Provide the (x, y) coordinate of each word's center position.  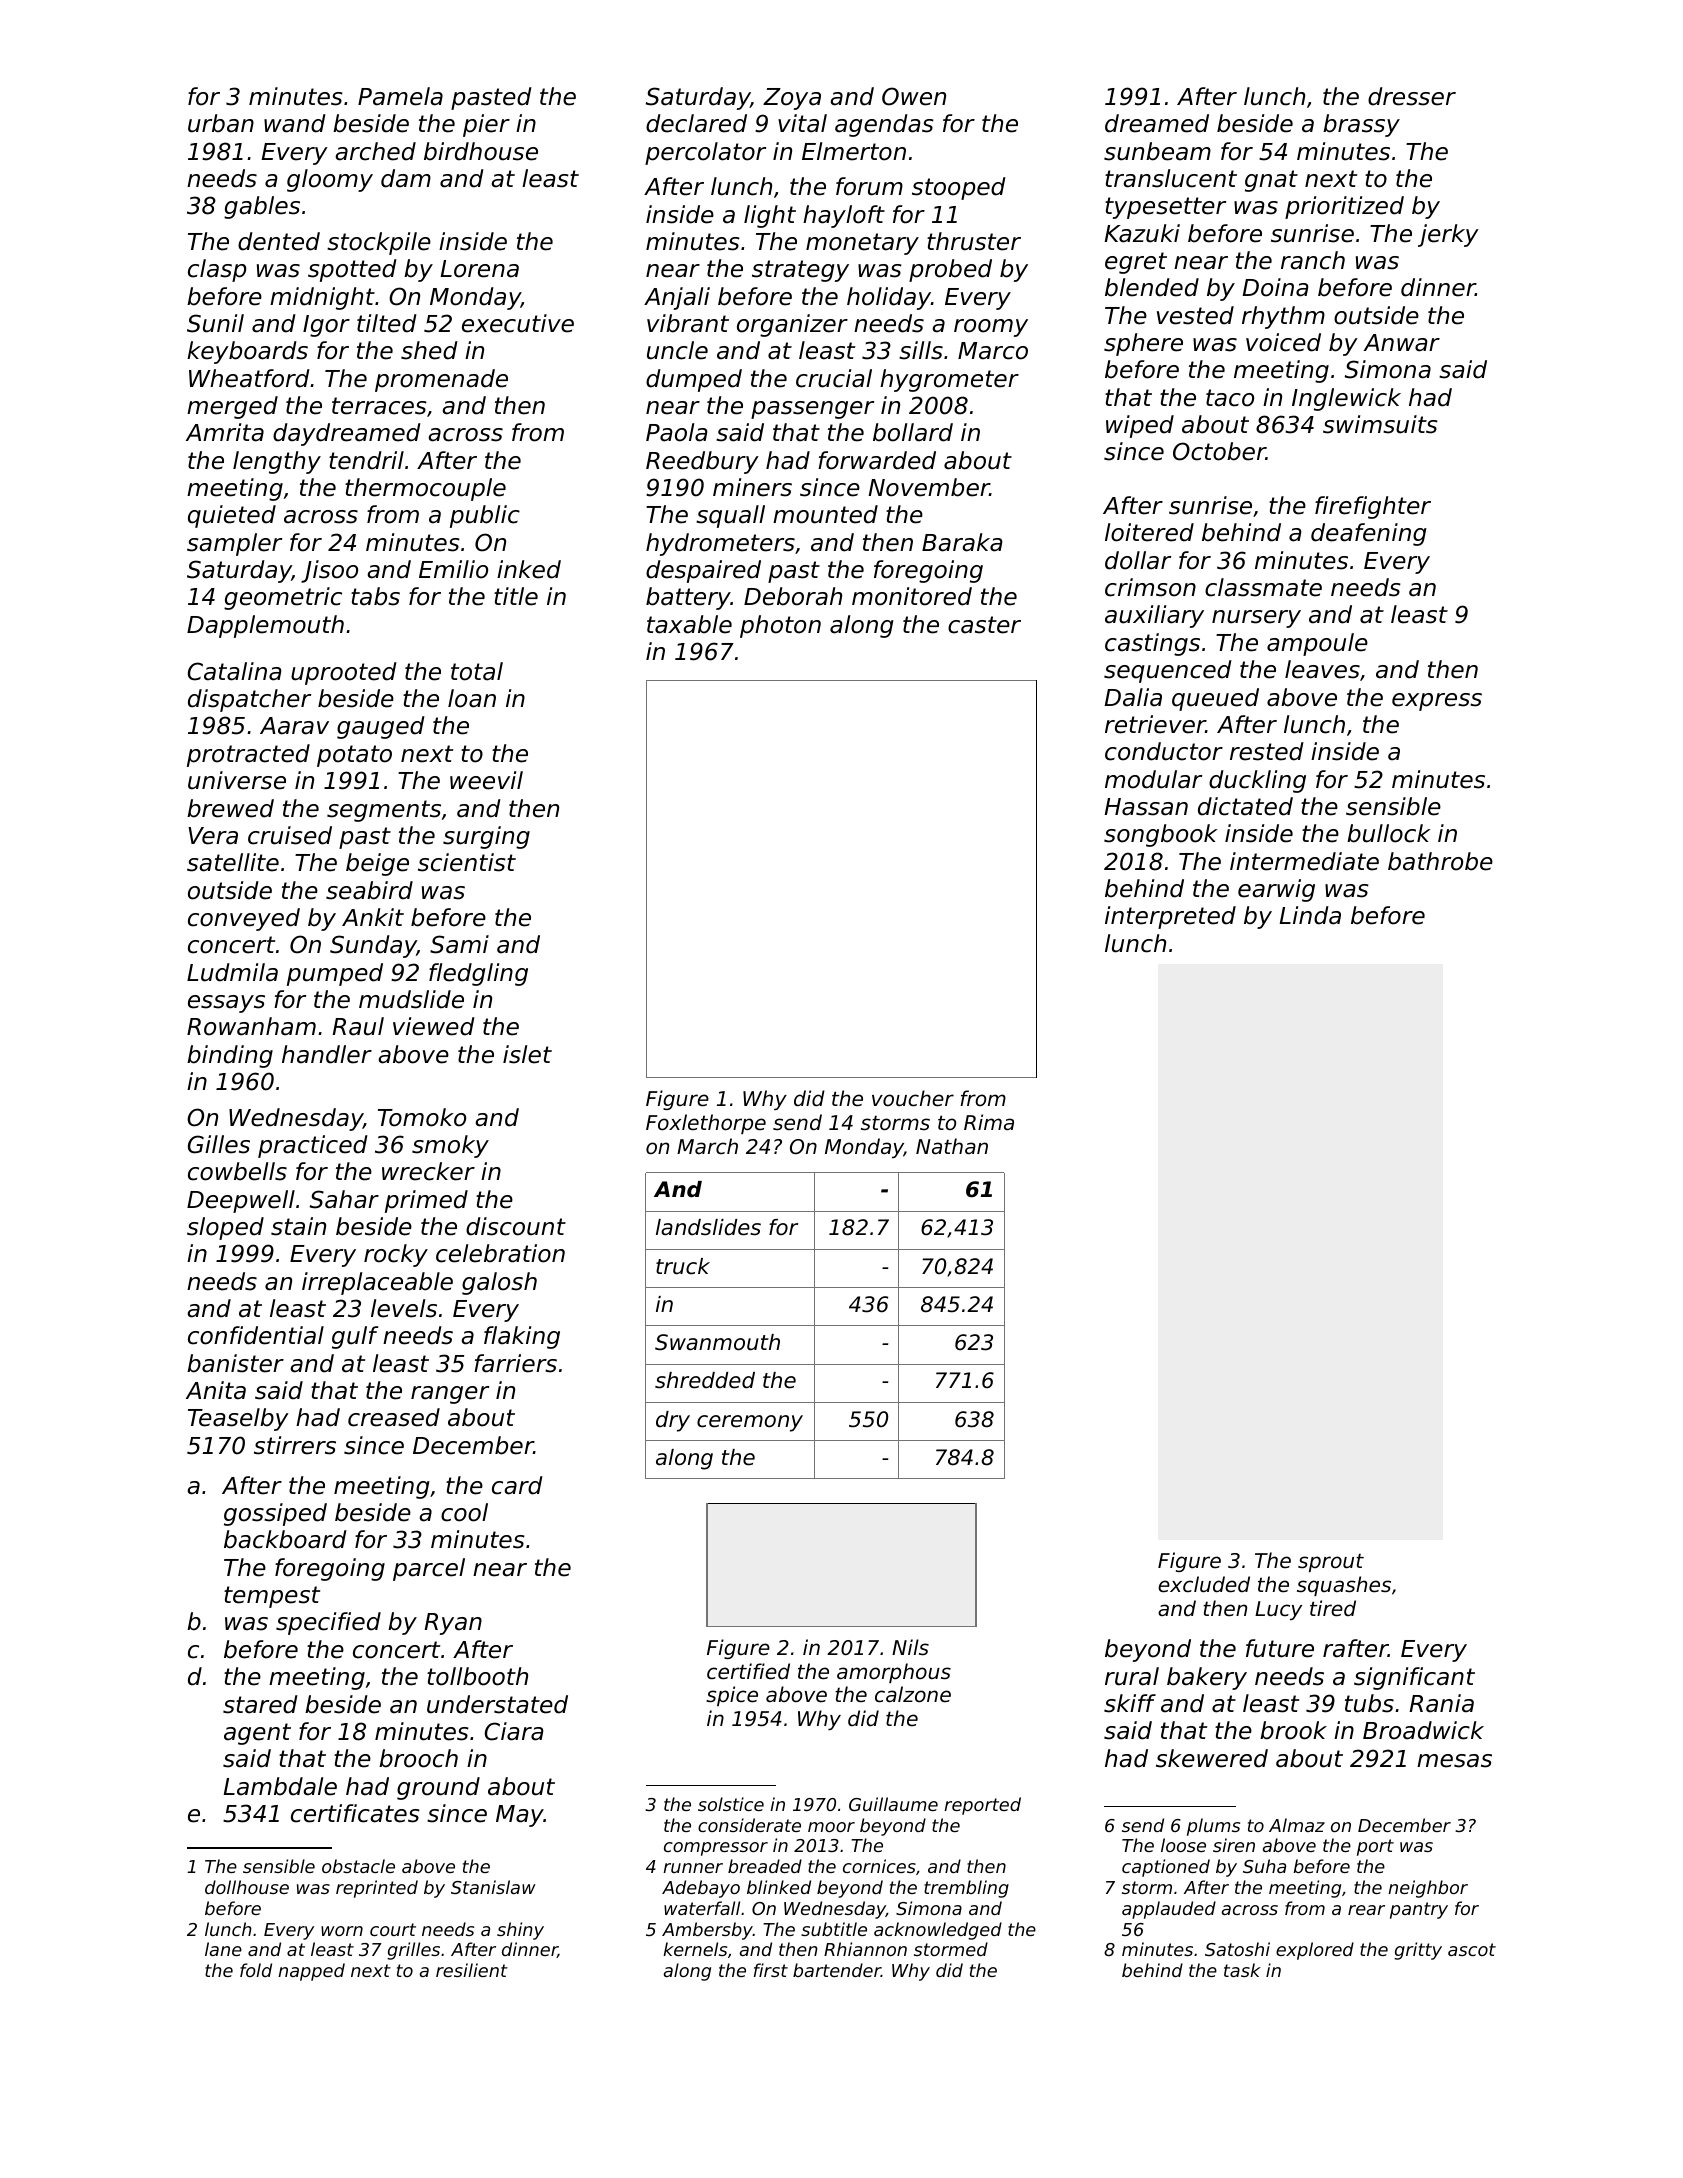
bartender (837, 1970)
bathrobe (1440, 861)
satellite (233, 862)
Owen (914, 96)
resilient (472, 1970)
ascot (1472, 1949)
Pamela (400, 96)
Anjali (677, 298)
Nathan (952, 1146)
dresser (1412, 96)
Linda (1310, 915)
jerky (1448, 235)
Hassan (1146, 807)
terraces (379, 406)
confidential (256, 1335)
